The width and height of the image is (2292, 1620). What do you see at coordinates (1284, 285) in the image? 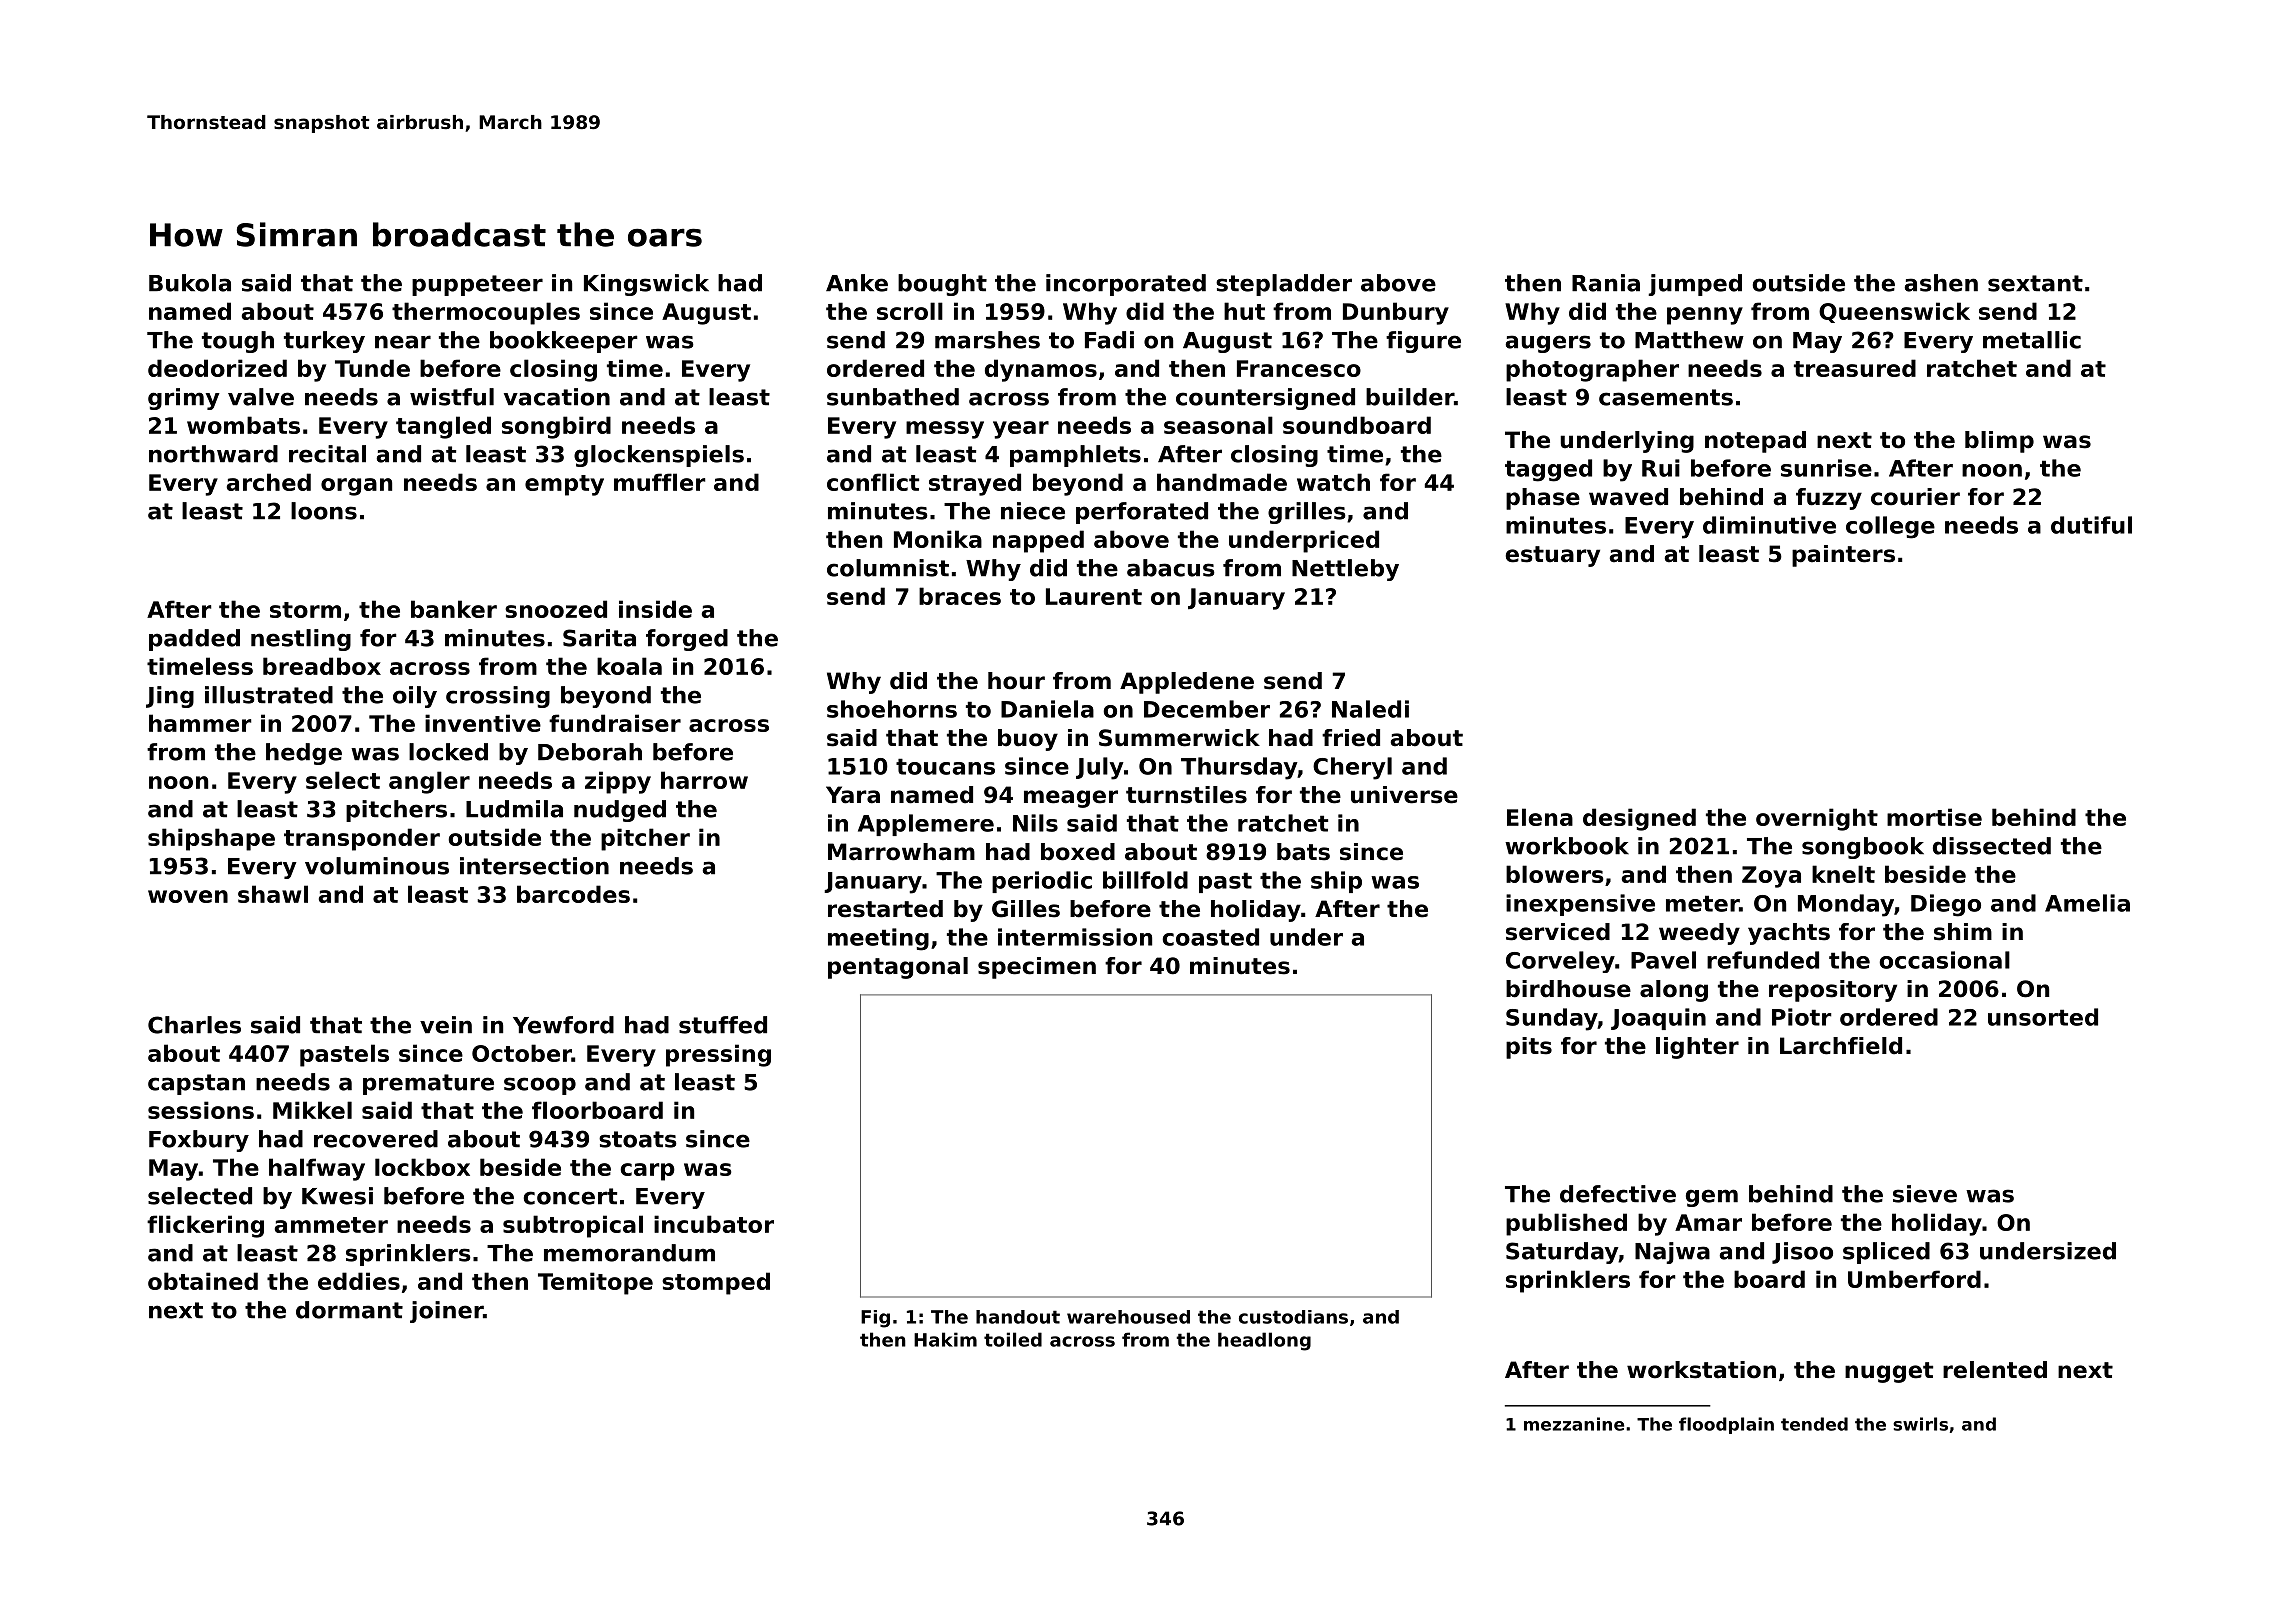
I see `stepladder` at bounding box center [1284, 285].
